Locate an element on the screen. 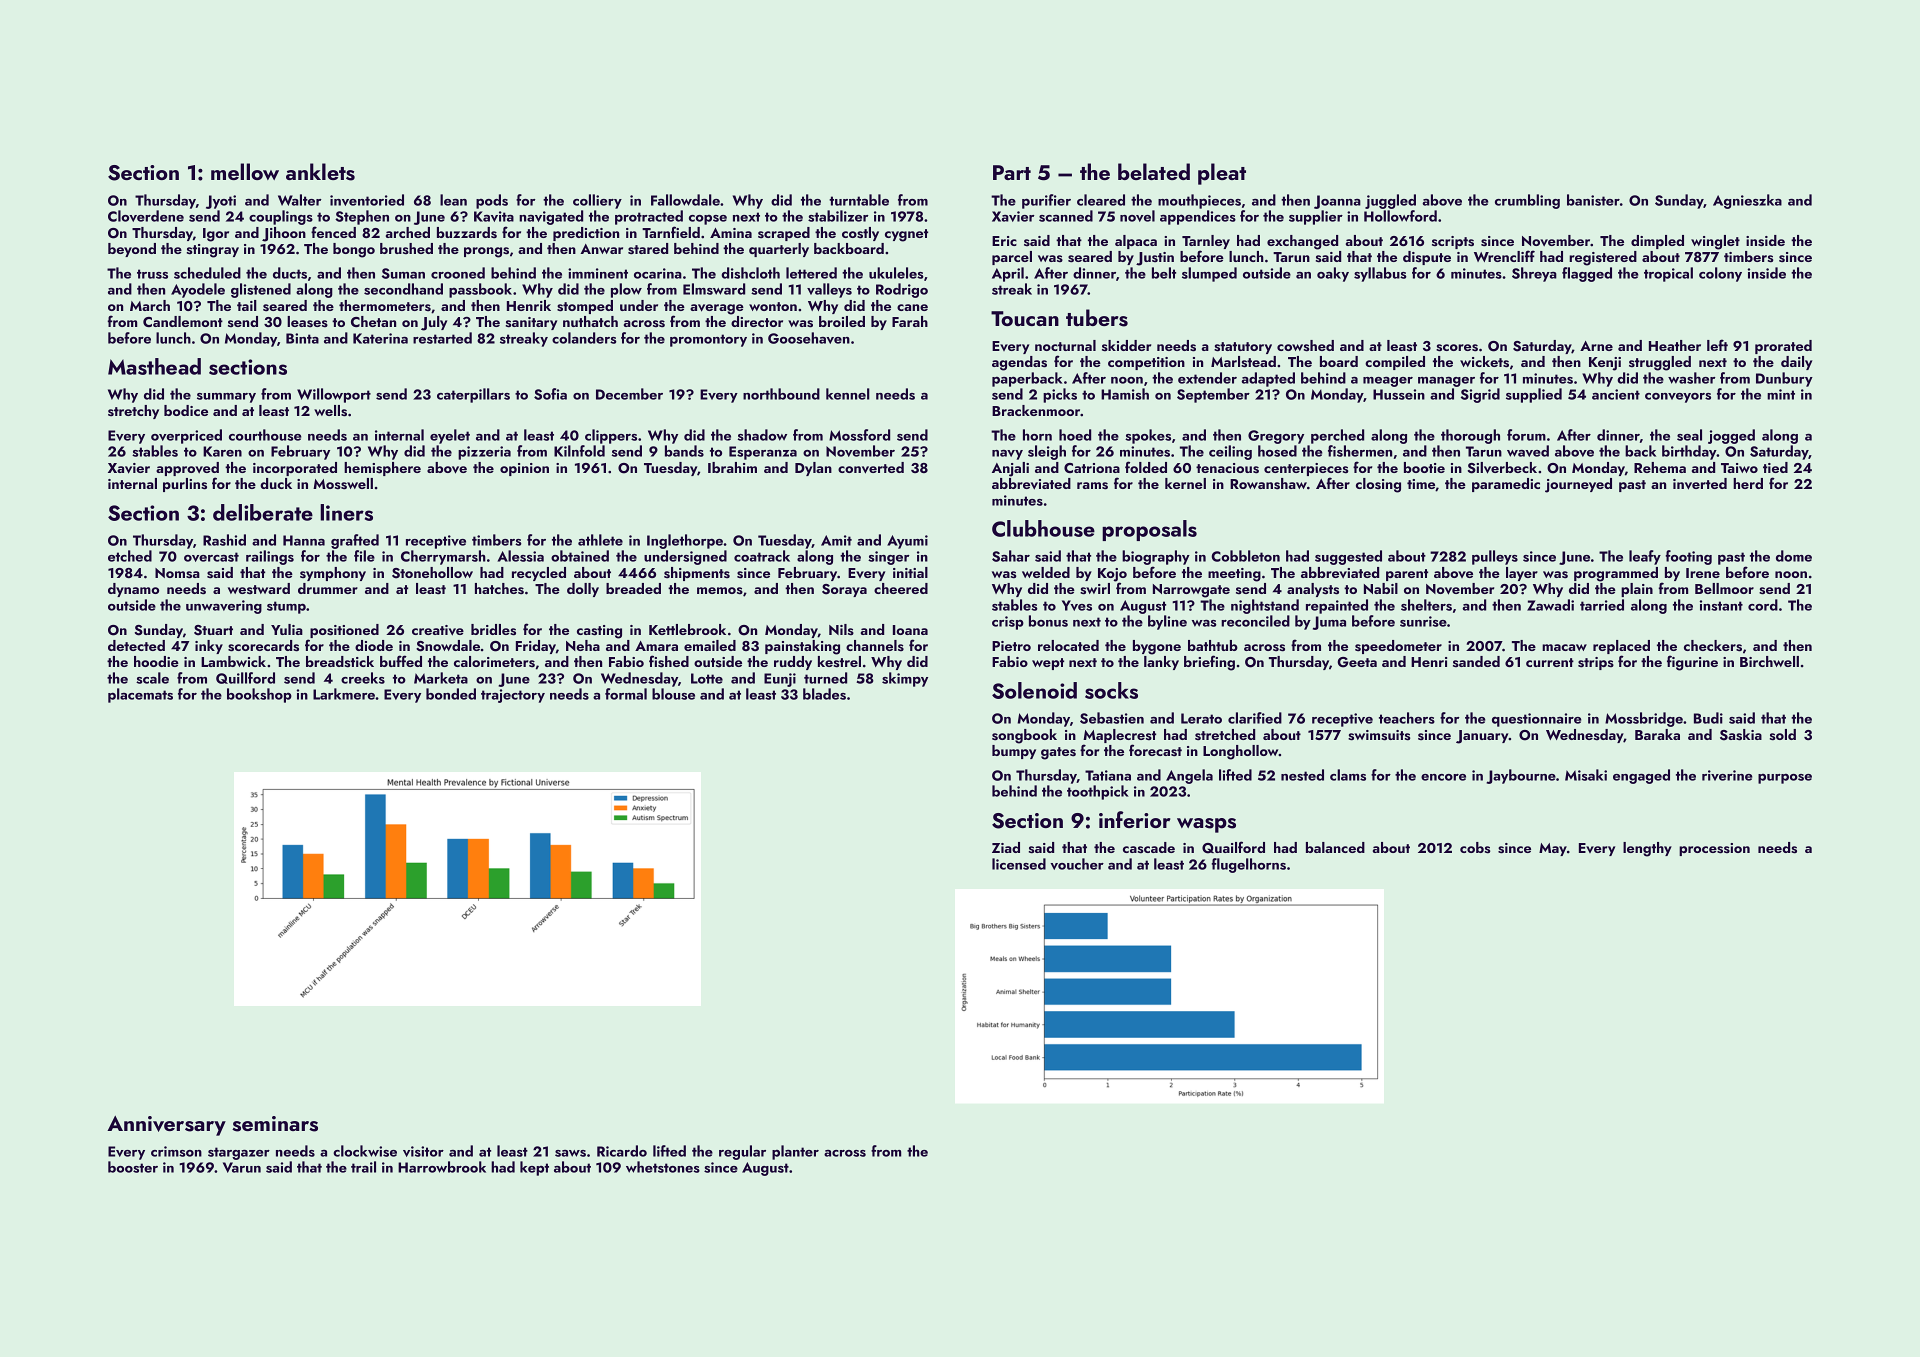 The width and height of the screenshot is (1920, 1357). Ziad is located at coordinates (1006, 847).
